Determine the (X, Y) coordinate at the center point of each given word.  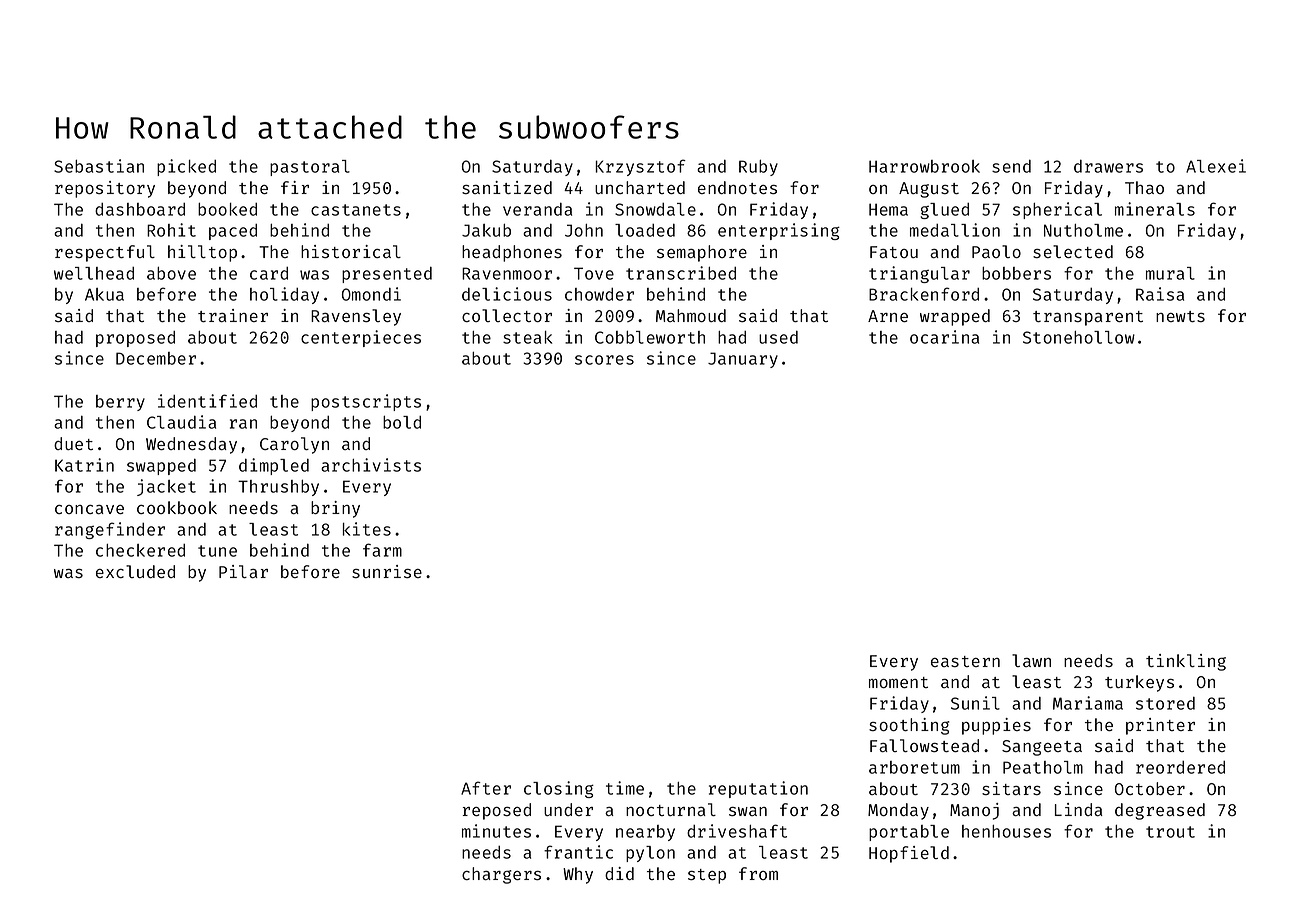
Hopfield (909, 854)
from (758, 873)
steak (527, 337)
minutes (496, 831)
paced (233, 232)
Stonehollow (1079, 337)
